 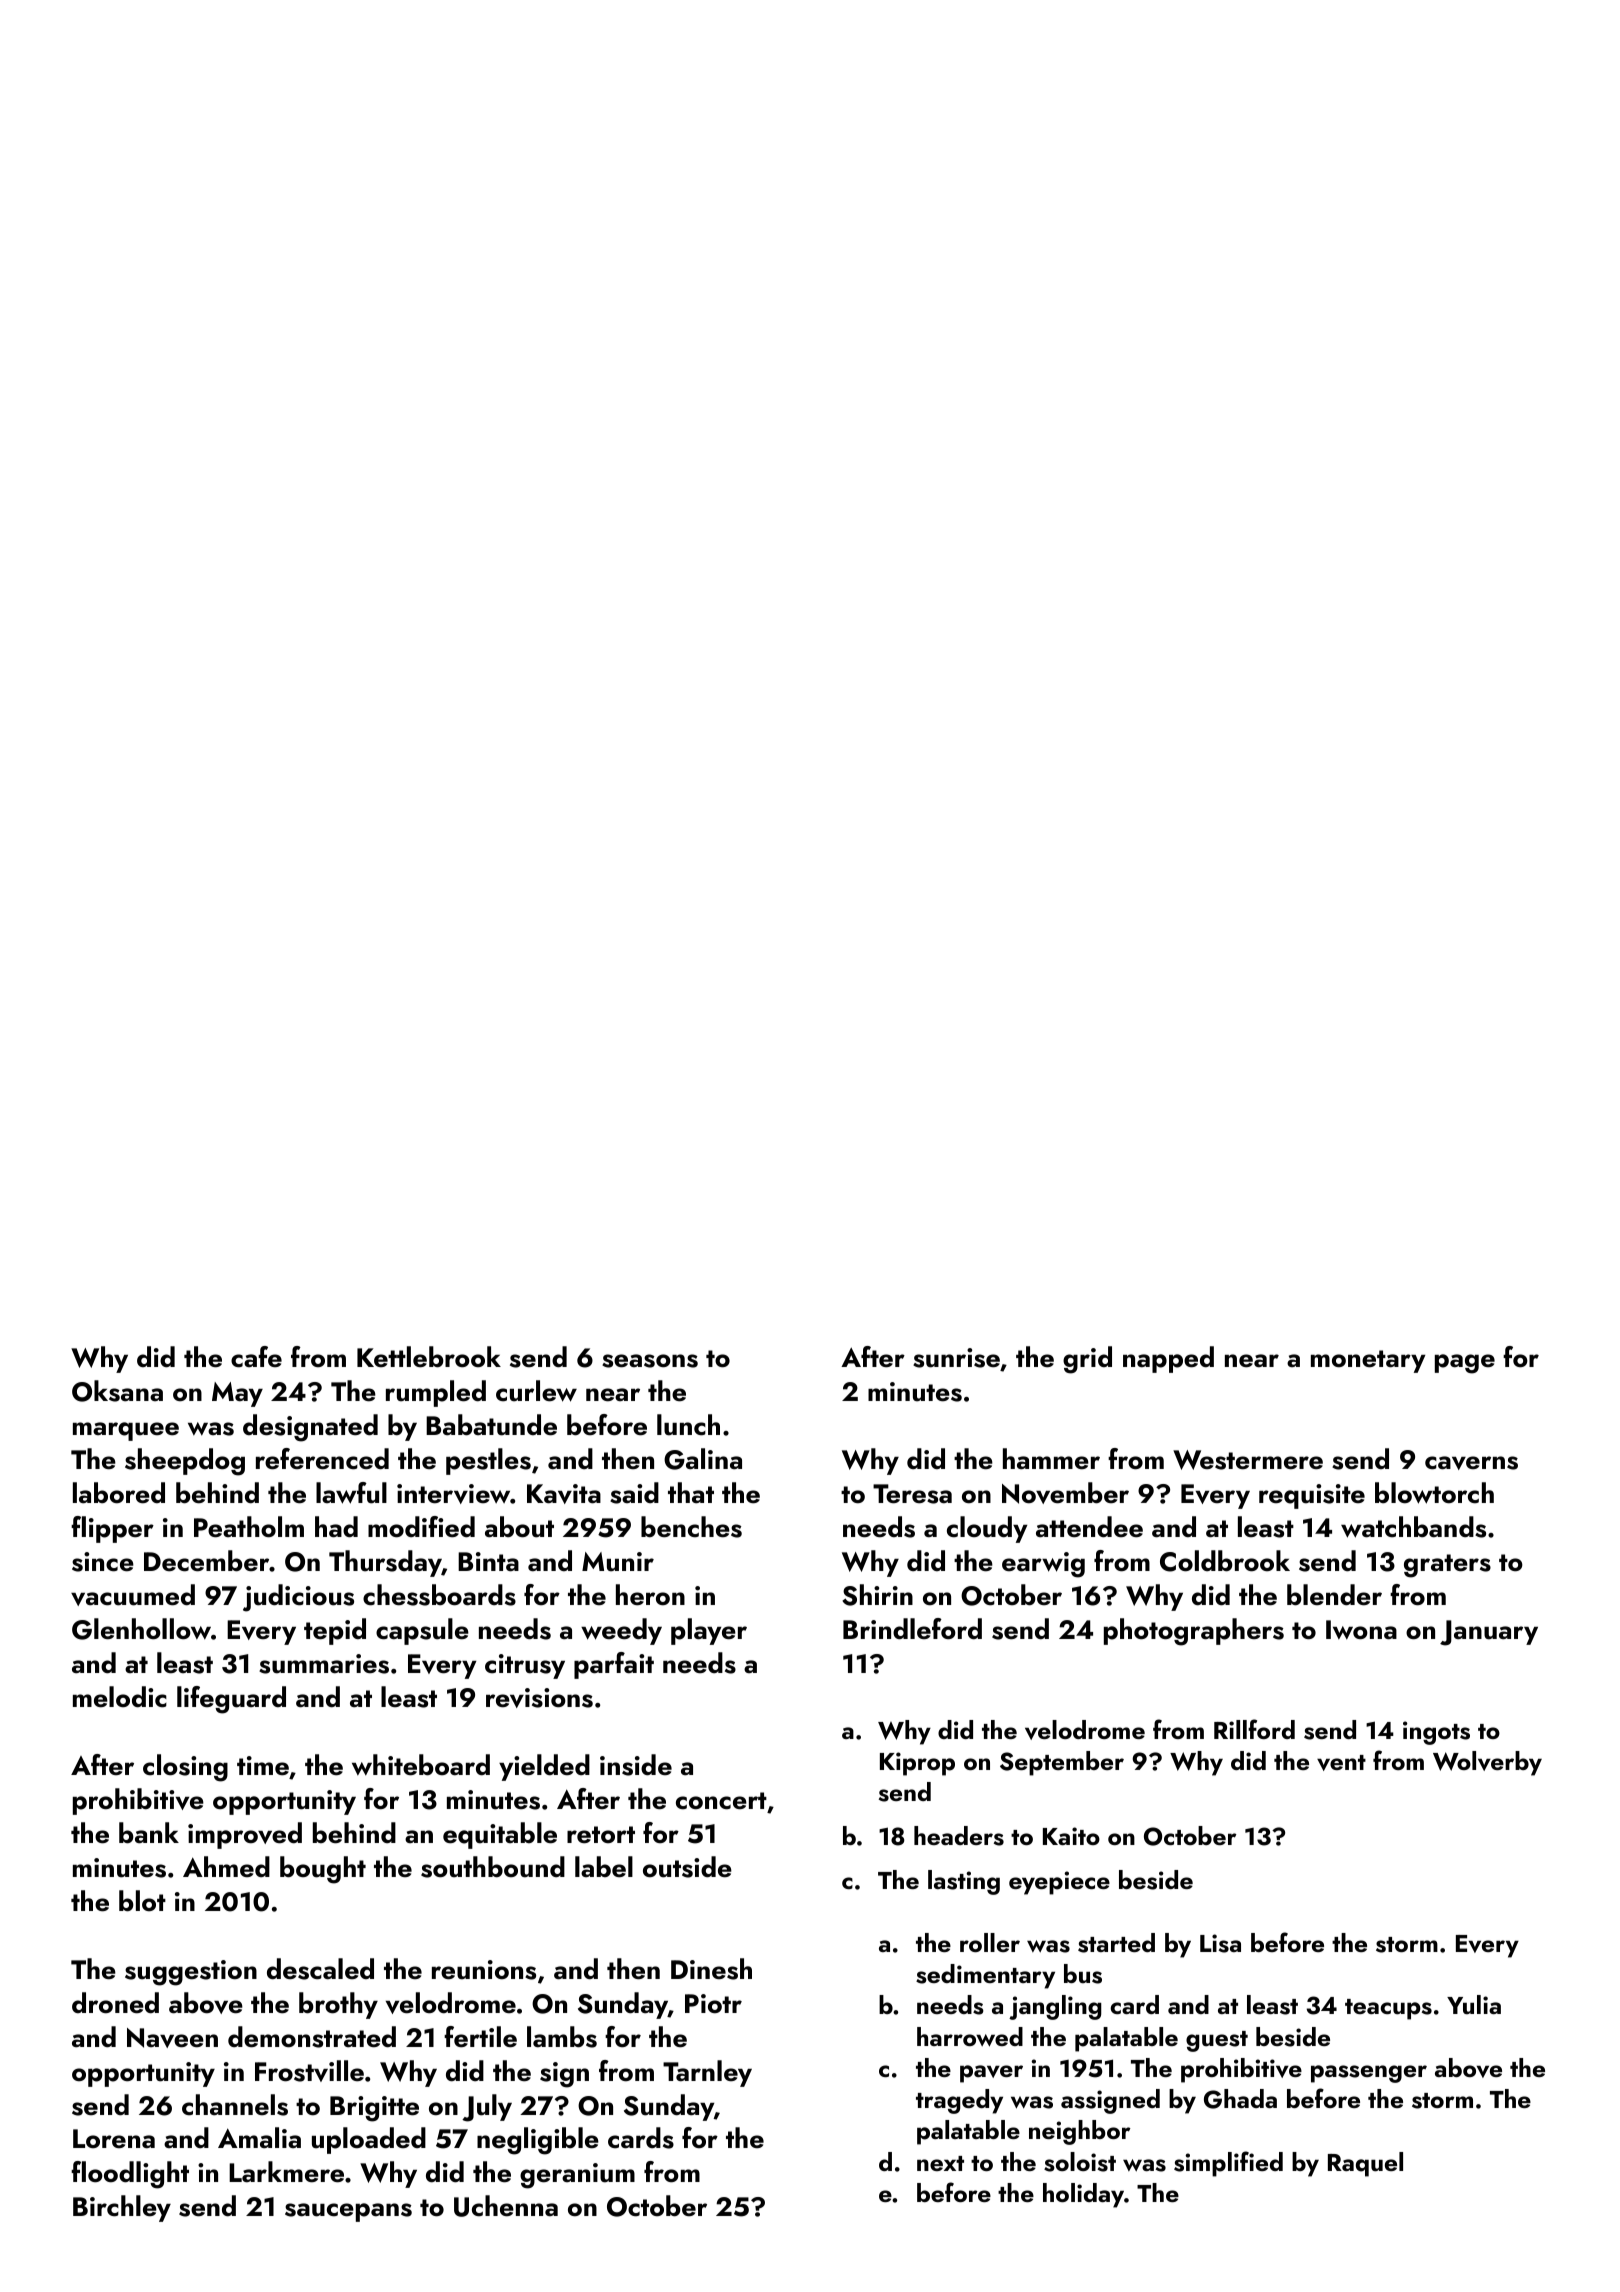 I want to click on Birchley, so click(x=122, y=2208).
